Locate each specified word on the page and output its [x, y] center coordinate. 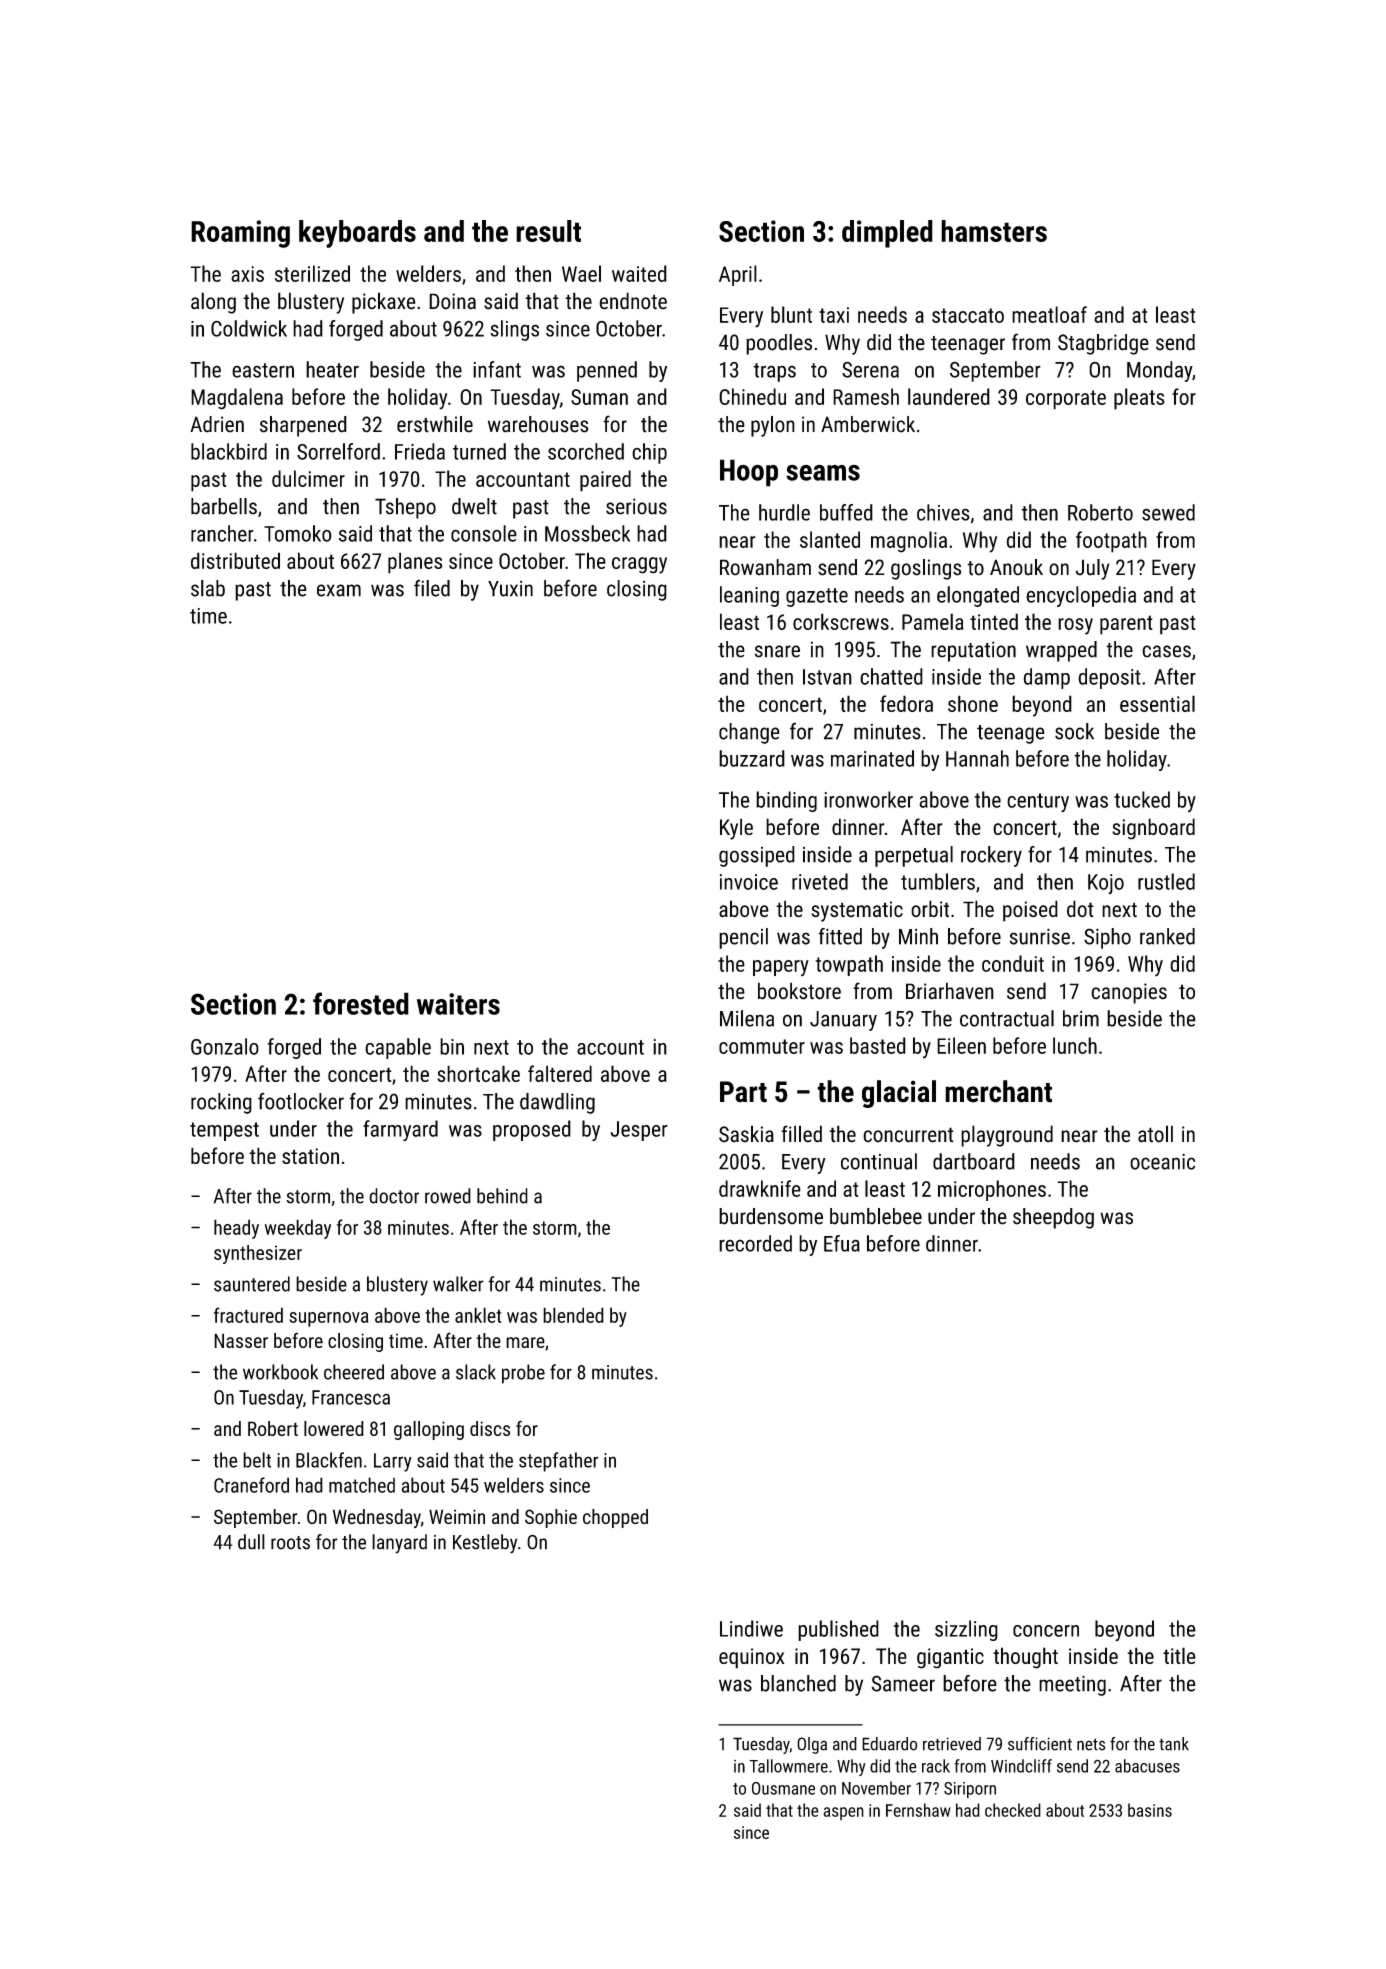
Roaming [240, 234]
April [738, 275]
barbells [224, 506]
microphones [992, 1190]
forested [361, 1003]
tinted [994, 621]
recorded [755, 1243]
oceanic [1162, 1162]
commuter [762, 1046]
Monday [1159, 371]
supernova [329, 1319]
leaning [749, 596]
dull [251, 1542]
